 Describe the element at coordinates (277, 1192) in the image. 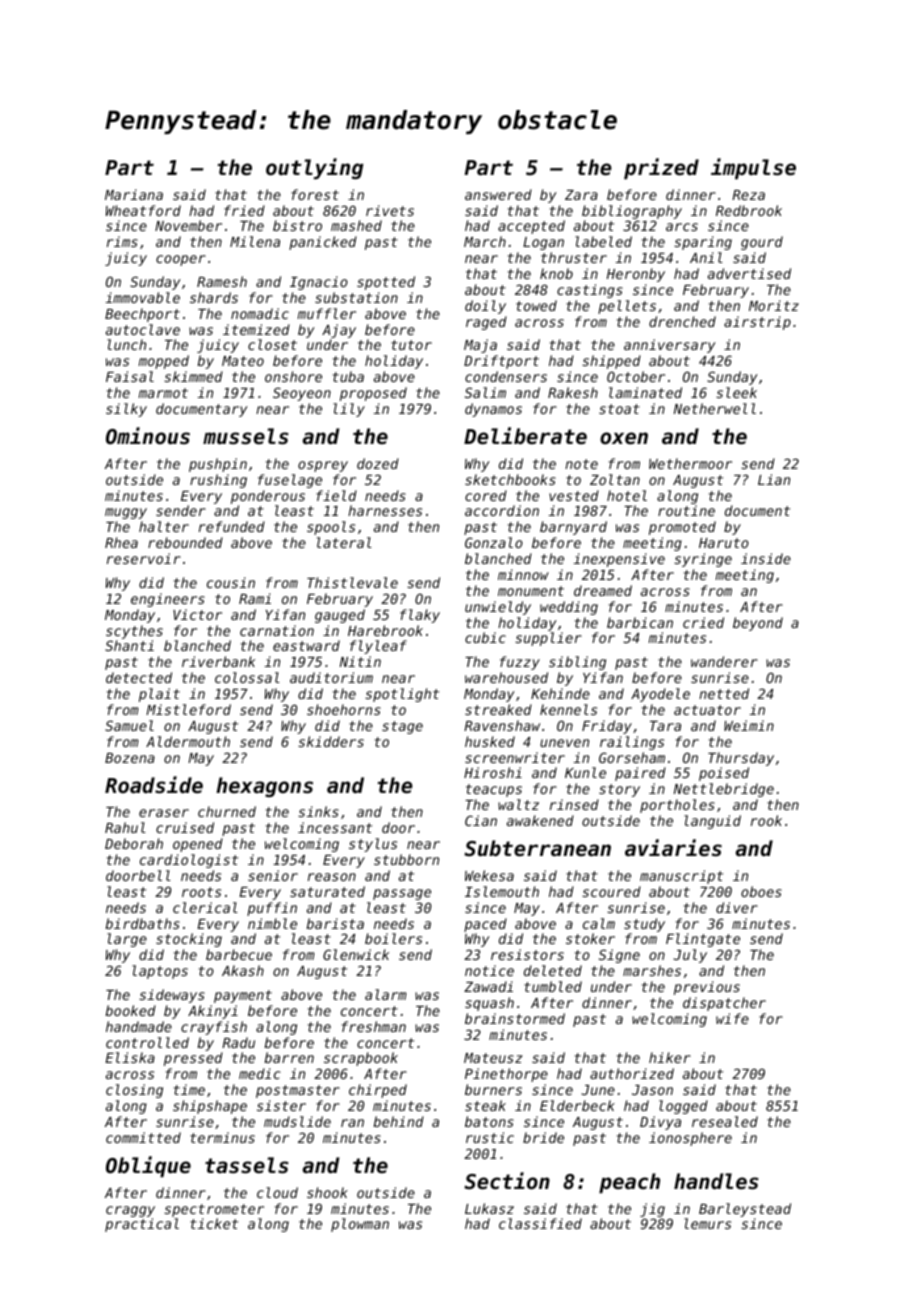

I see `cloud` at that location.
